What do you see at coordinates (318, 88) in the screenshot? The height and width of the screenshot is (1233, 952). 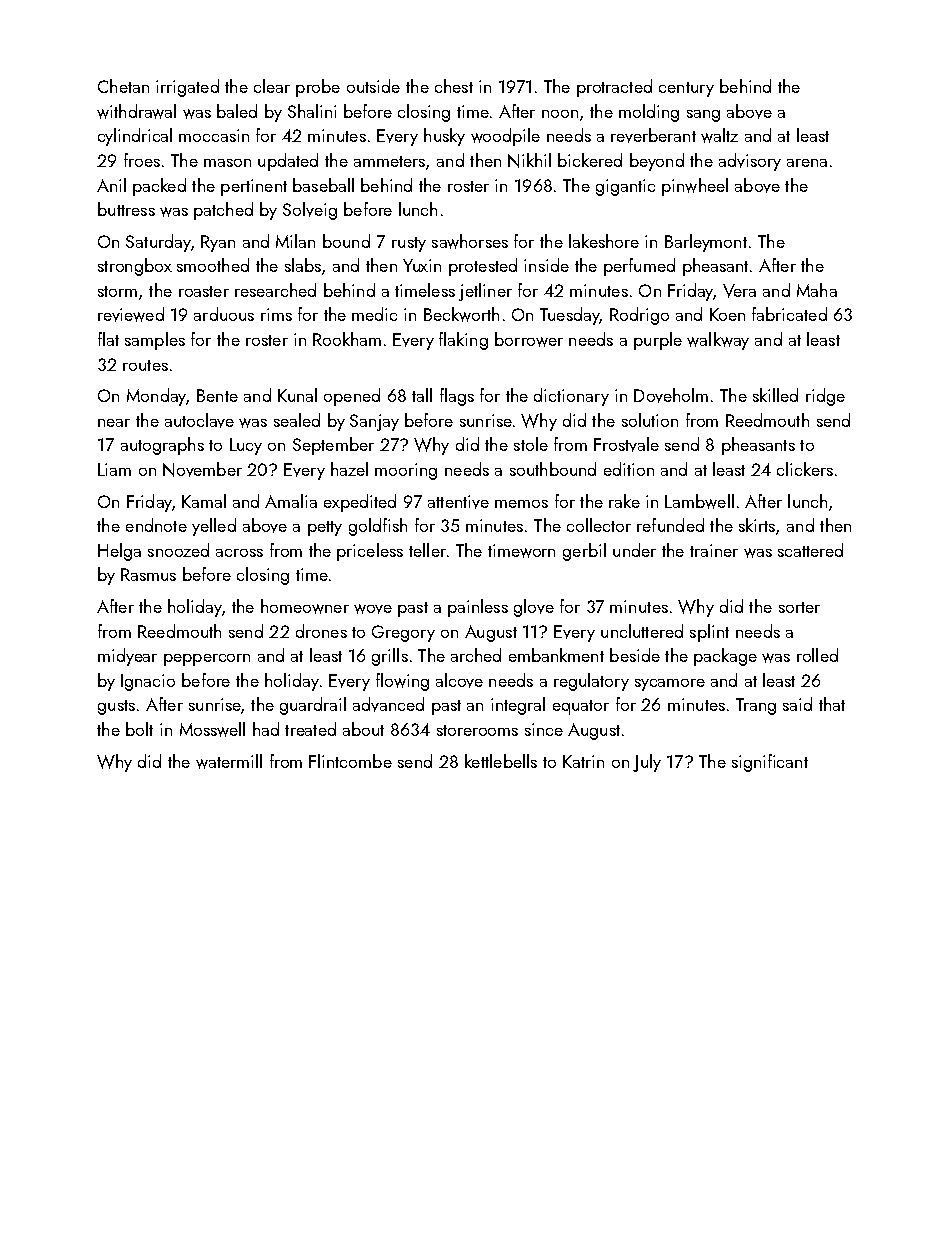 I see `probe` at bounding box center [318, 88].
